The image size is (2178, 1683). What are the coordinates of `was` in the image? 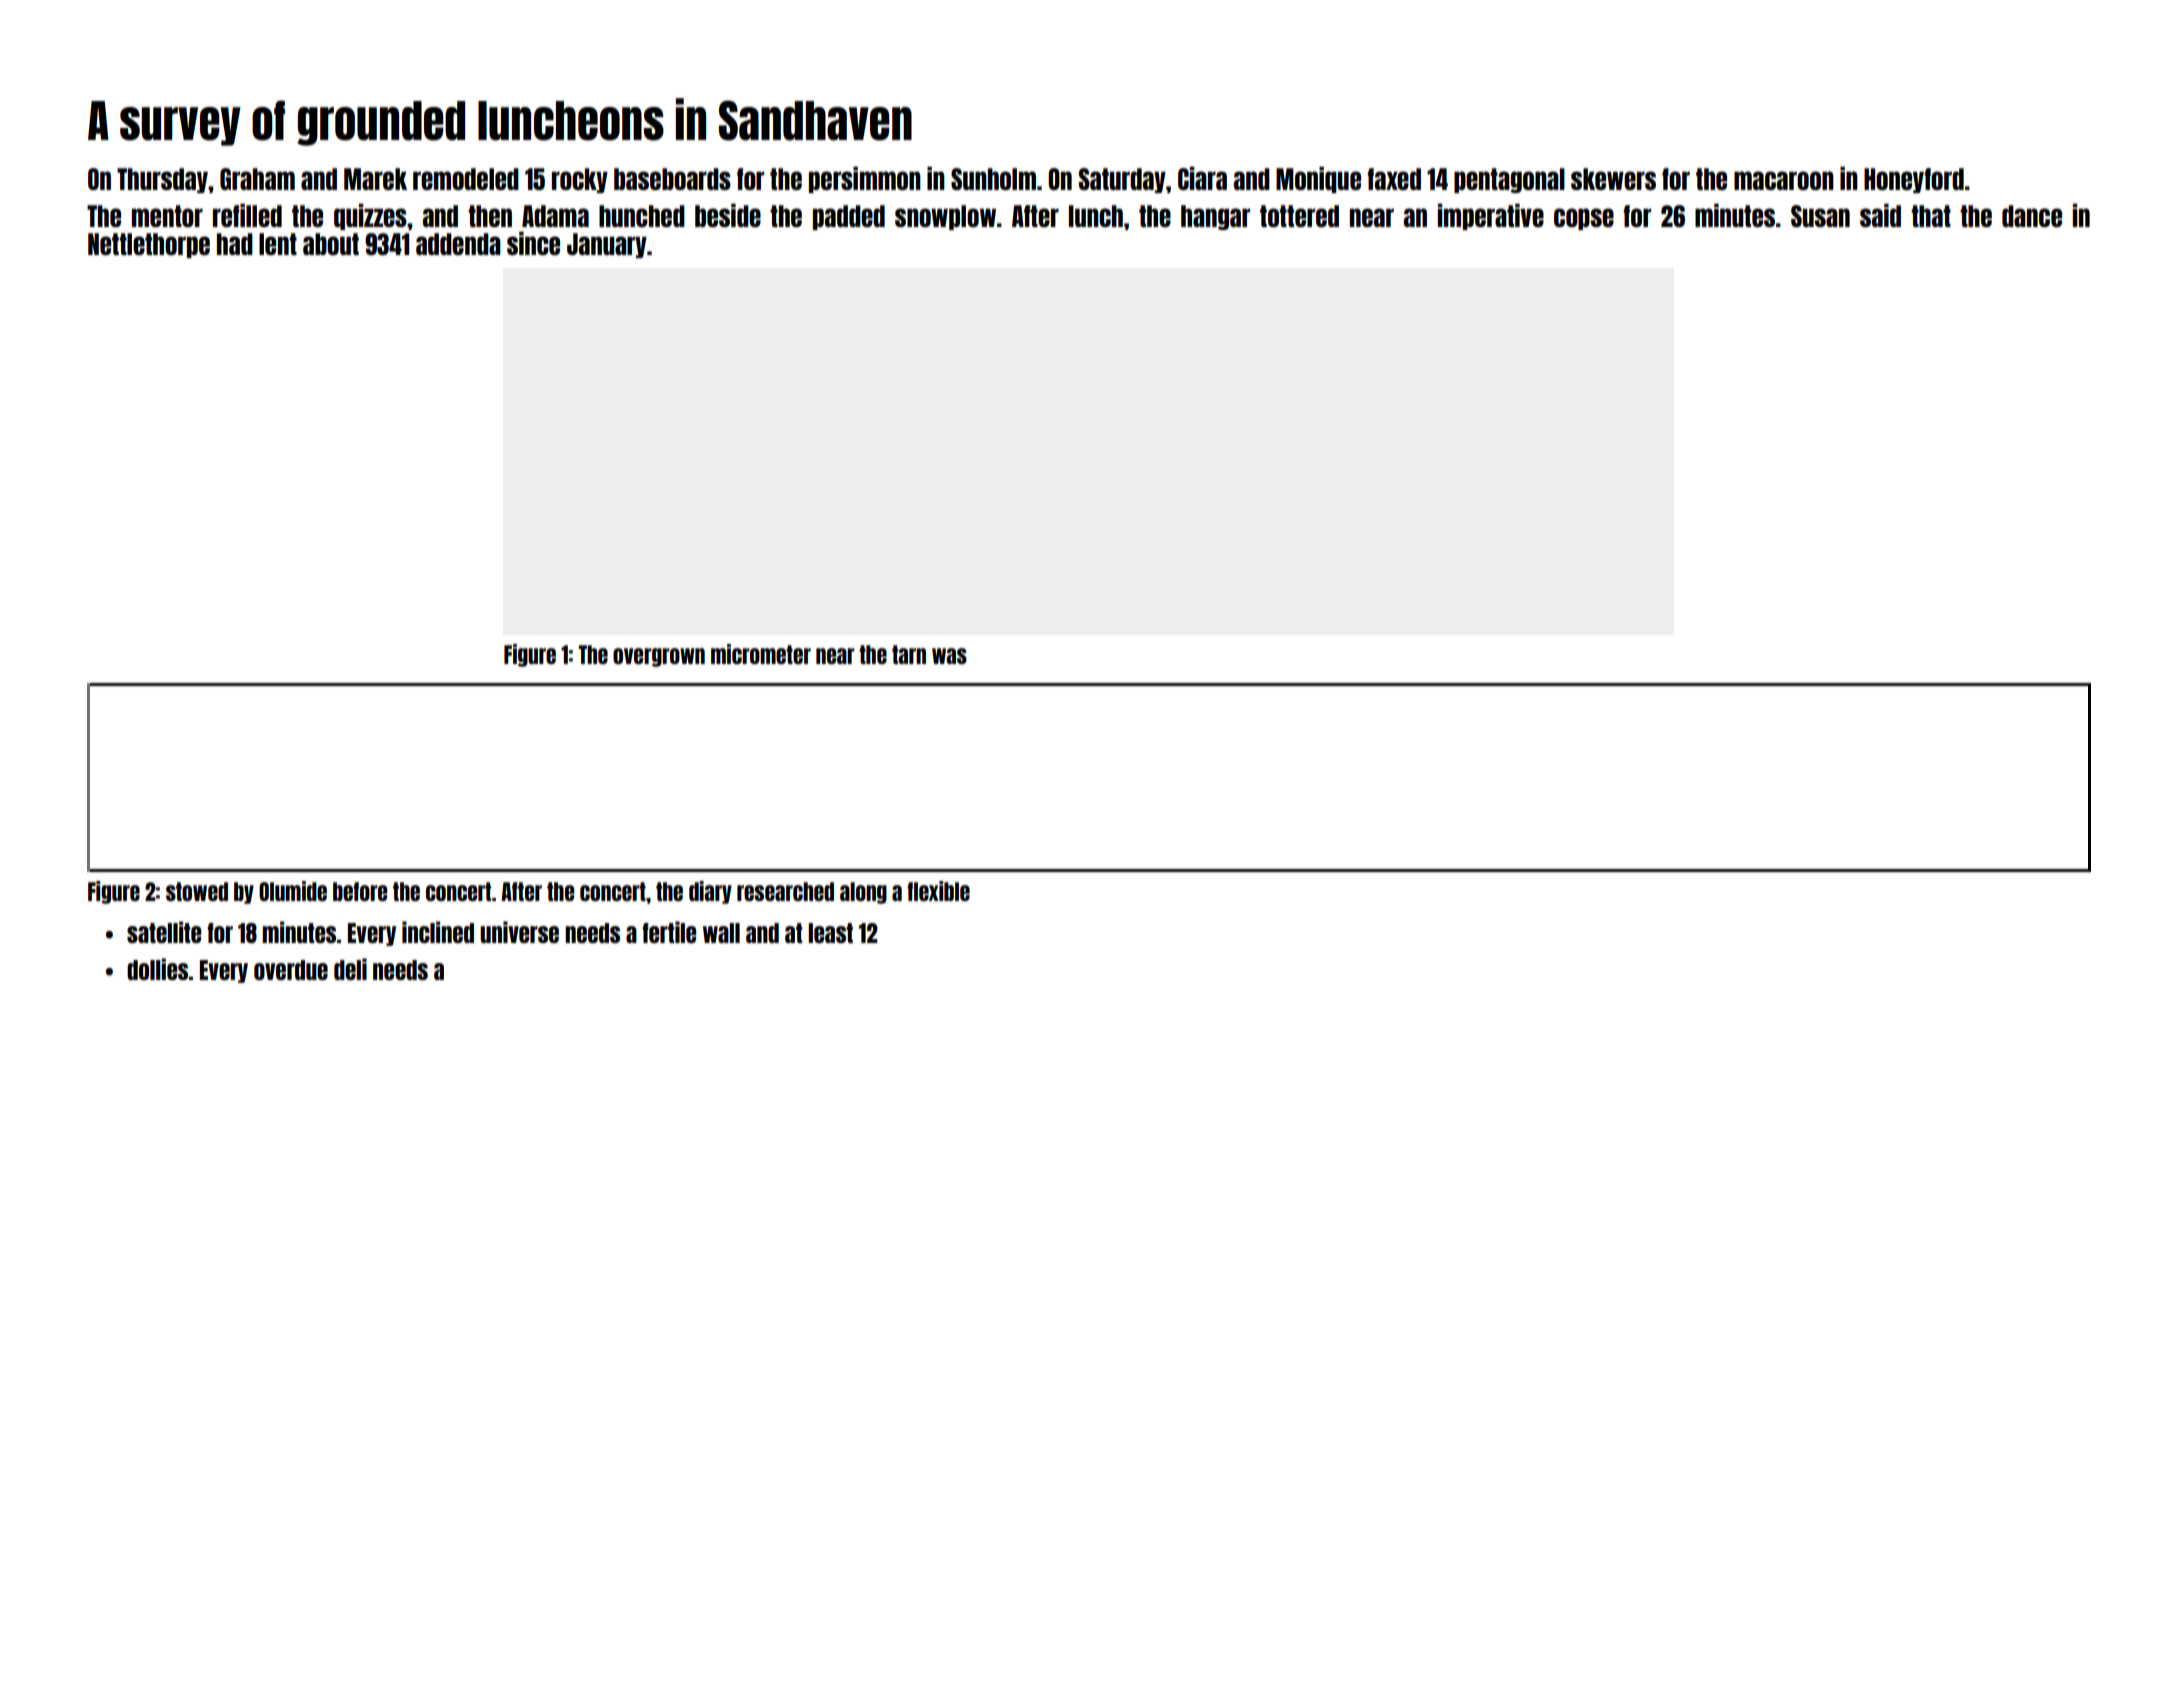 It's located at (949, 656).
